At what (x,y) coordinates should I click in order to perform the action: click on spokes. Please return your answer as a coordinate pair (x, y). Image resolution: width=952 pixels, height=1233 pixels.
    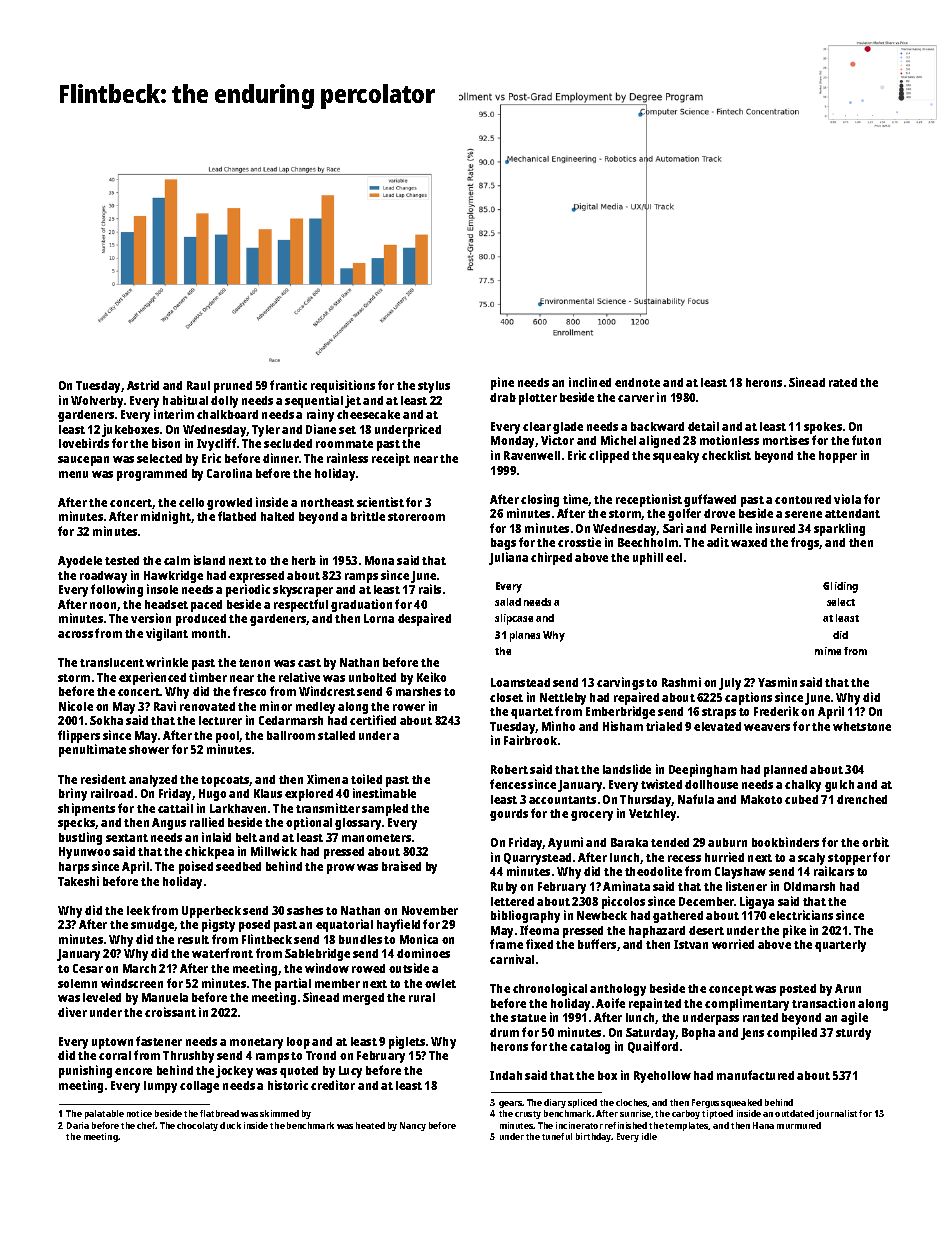
    Looking at the image, I should click on (823, 428).
